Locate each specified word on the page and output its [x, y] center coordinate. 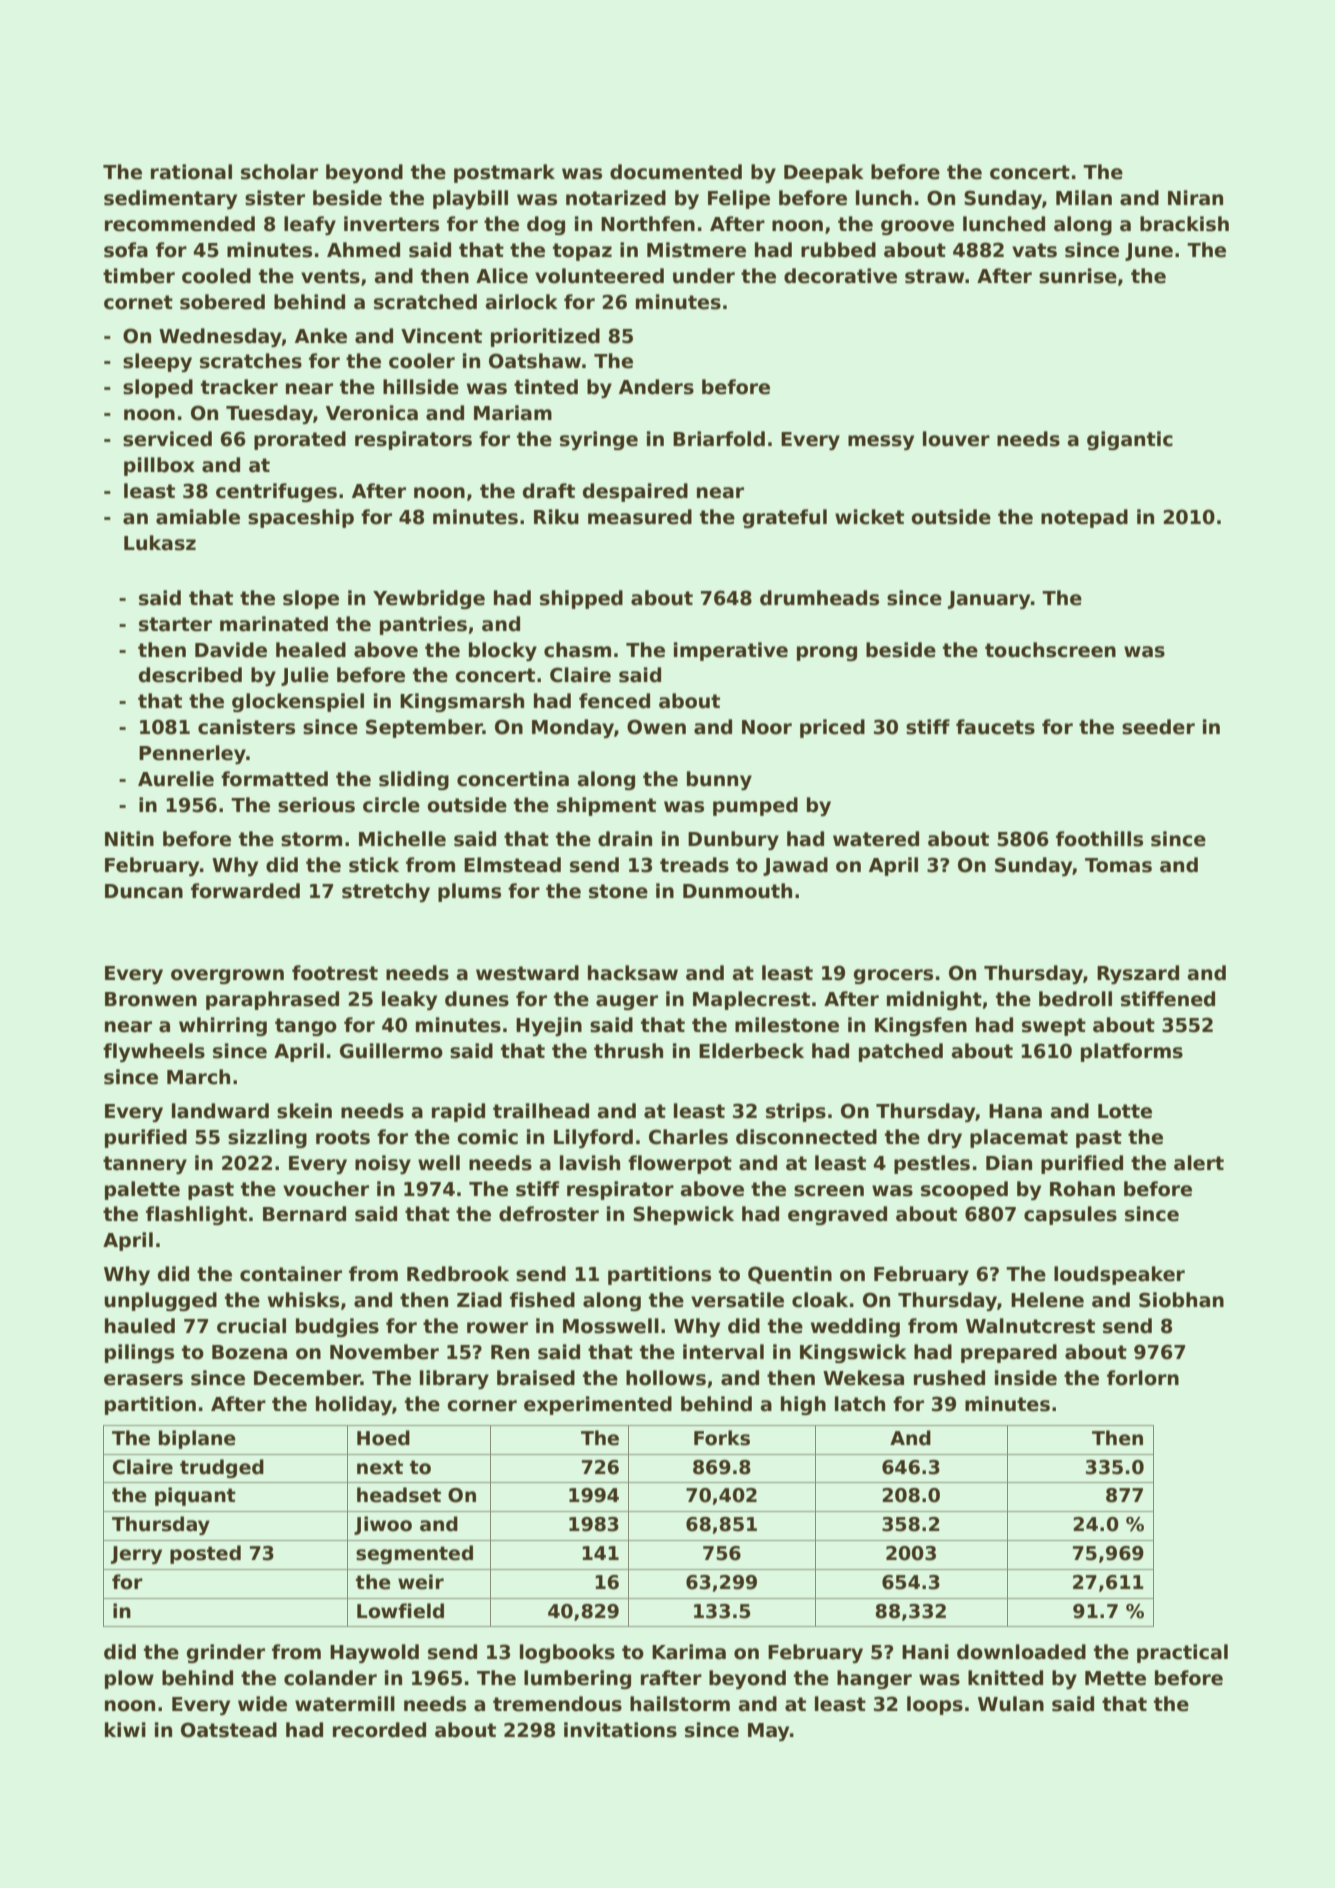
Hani [925, 1652]
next [380, 1467]
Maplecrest [751, 1000]
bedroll [1075, 999]
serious [316, 805]
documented [676, 172]
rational [191, 172]
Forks [722, 1438]
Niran [1195, 198]
